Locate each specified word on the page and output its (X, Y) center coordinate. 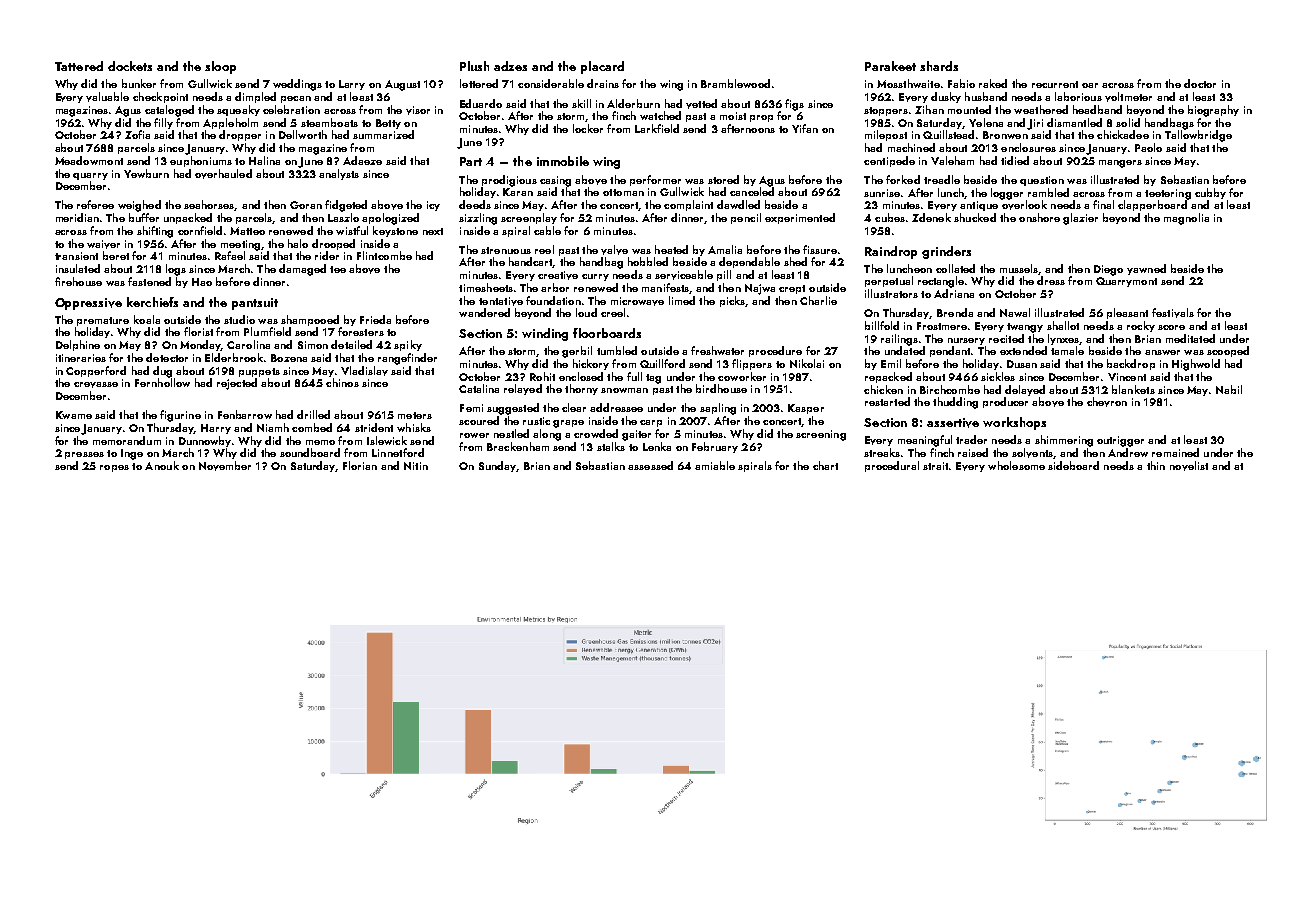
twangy (1025, 328)
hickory (591, 364)
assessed (650, 465)
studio (239, 319)
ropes (114, 468)
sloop (220, 67)
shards (939, 66)
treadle (942, 179)
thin (1156, 465)
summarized (383, 134)
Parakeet (890, 66)
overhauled (223, 174)
